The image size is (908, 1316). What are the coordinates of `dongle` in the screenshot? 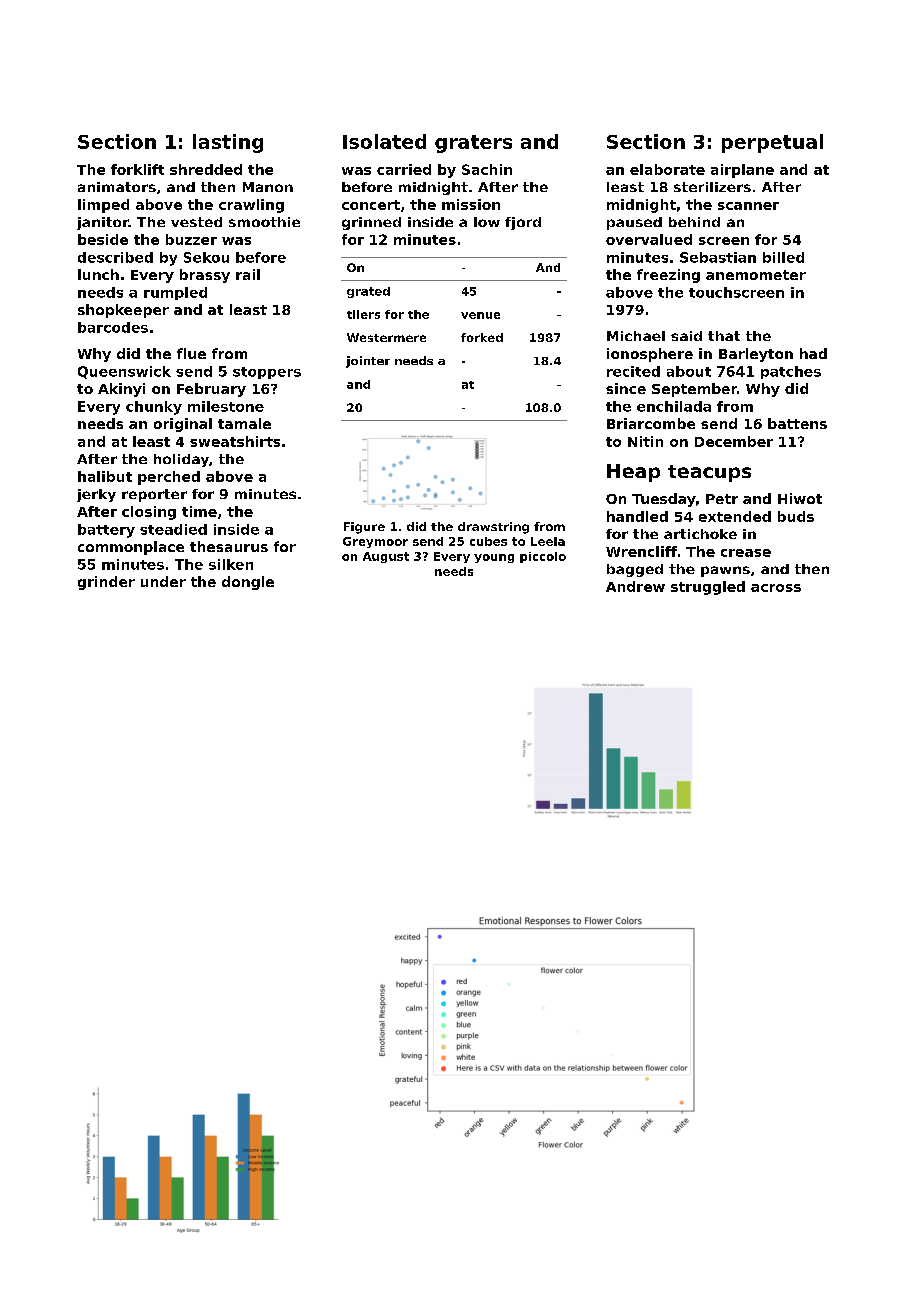 It's located at (248, 583).
